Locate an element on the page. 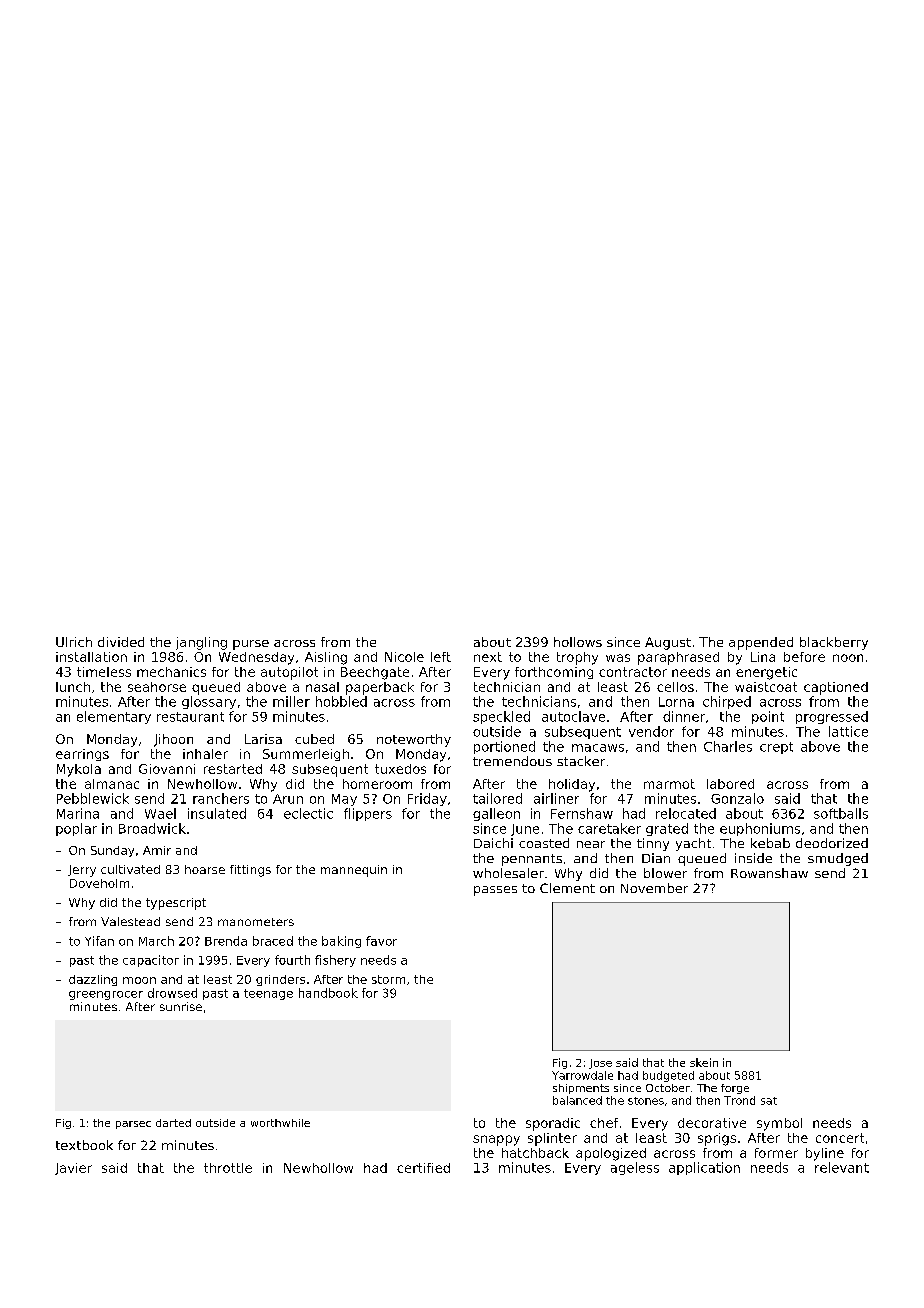 The height and width of the image is (1308, 924). throttle is located at coordinates (228, 1168).
